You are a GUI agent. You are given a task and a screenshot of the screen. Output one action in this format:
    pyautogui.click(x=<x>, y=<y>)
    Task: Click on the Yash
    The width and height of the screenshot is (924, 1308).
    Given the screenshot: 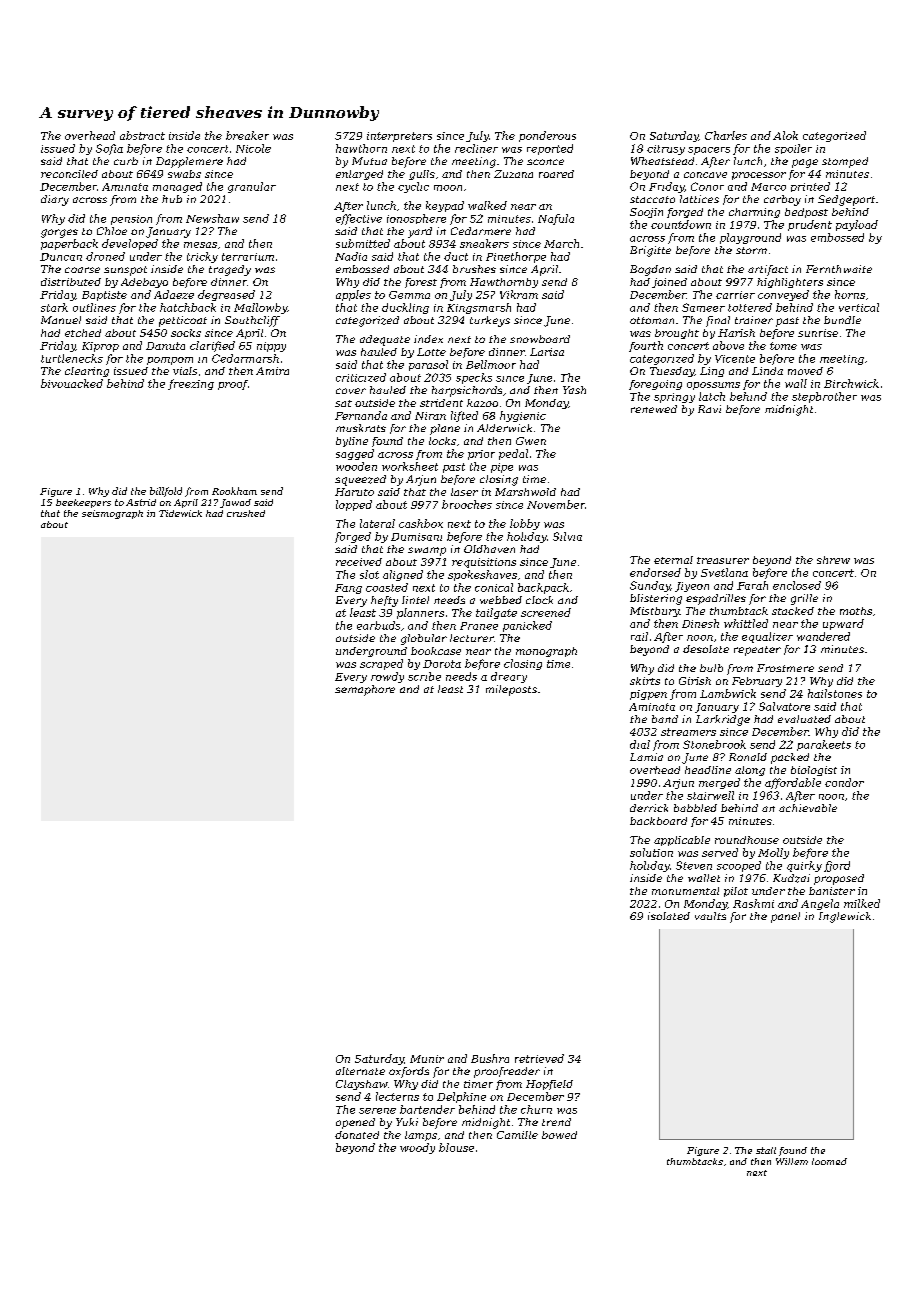 What is the action you would take?
    pyautogui.click(x=574, y=390)
